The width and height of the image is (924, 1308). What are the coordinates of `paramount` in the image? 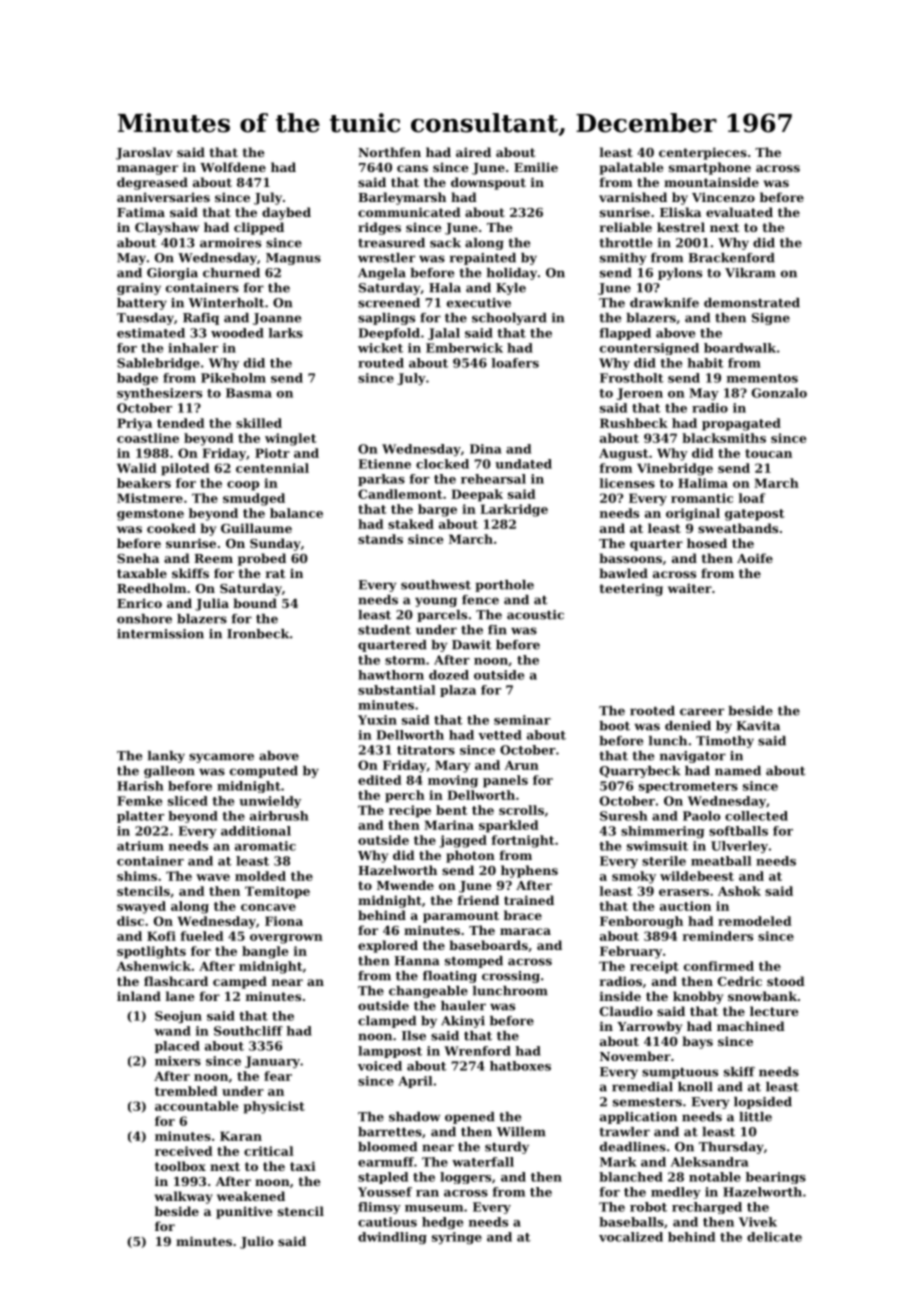 It's located at (461, 917).
